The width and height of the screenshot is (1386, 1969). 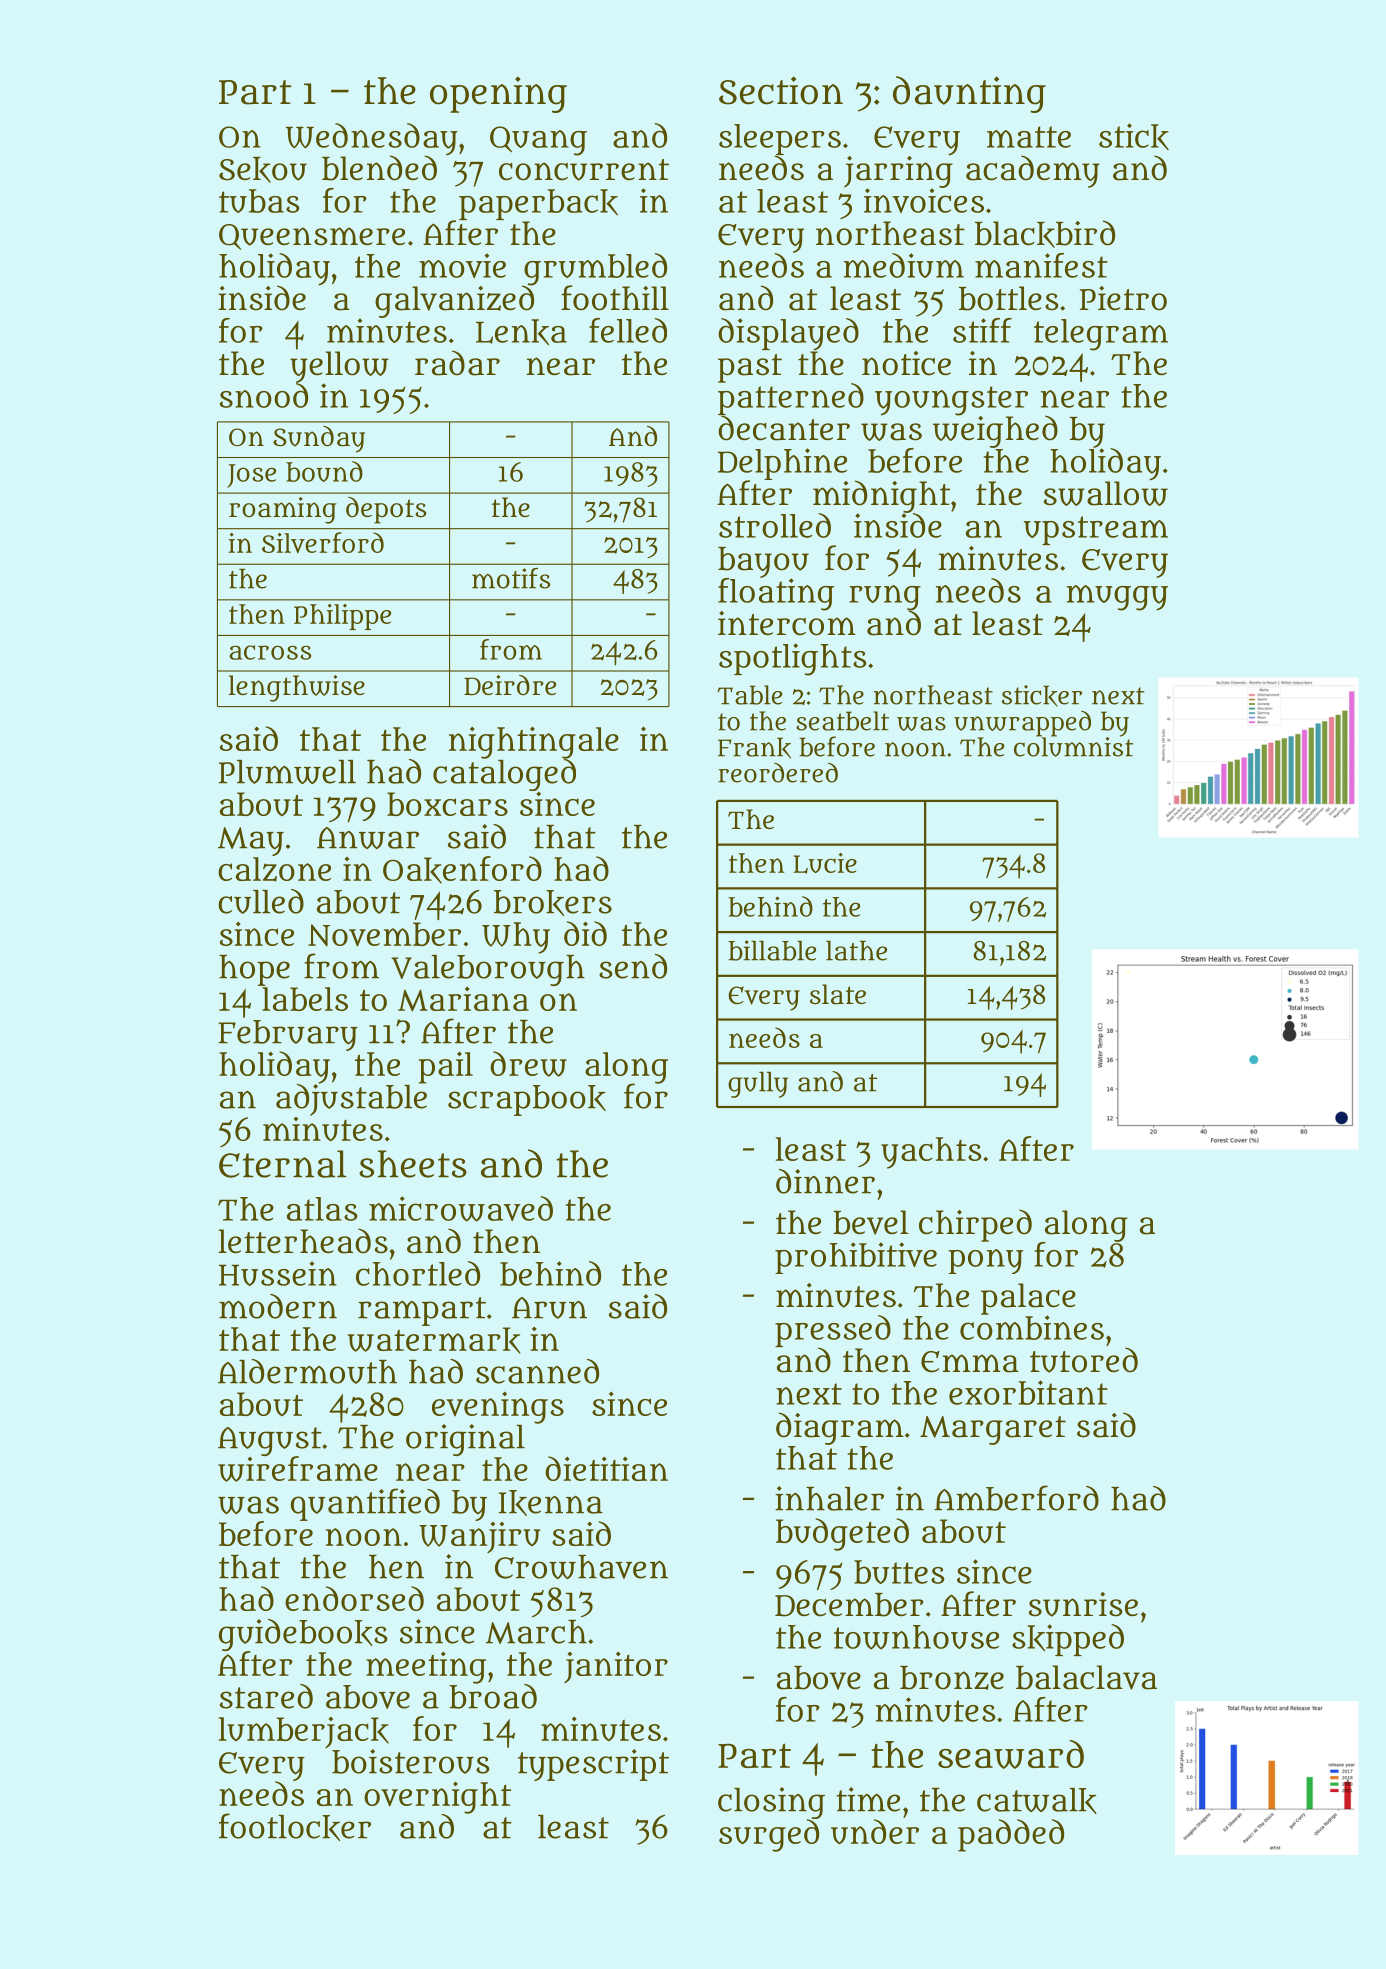 What do you see at coordinates (772, 950) in the screenshot?
I see `billable` at bounding box center [772, 950].
